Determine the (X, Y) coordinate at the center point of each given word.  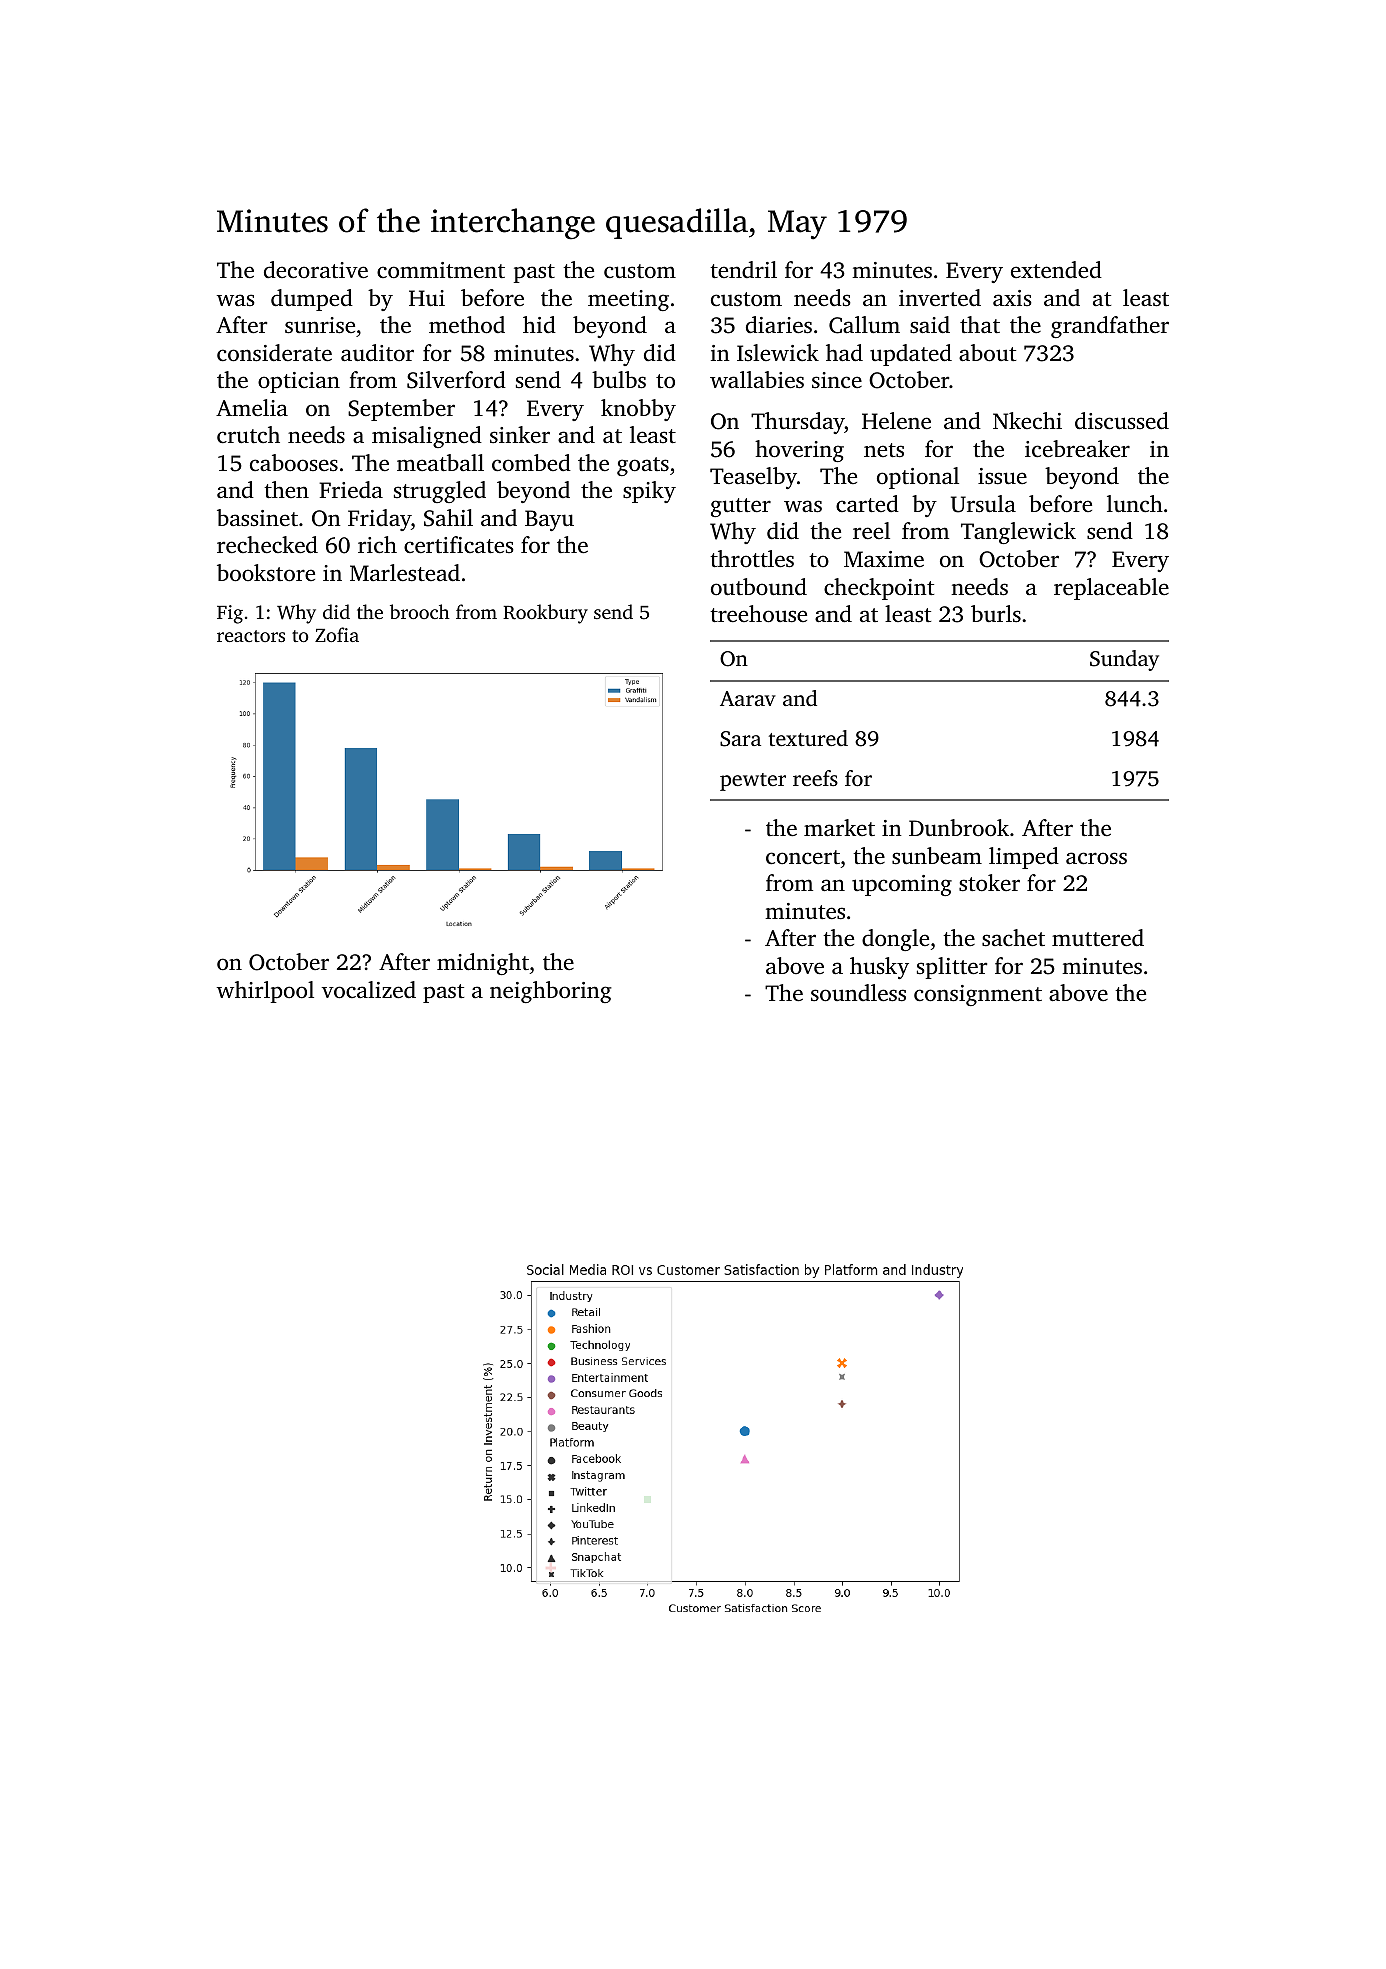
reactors (251, 636)
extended (1056, 270)
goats (643, 466)
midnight (483, 964)
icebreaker (1077, 449)
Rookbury (545, 614)
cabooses (294, 462)
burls (996, 613)
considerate (274, 353)
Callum (864, 325)
